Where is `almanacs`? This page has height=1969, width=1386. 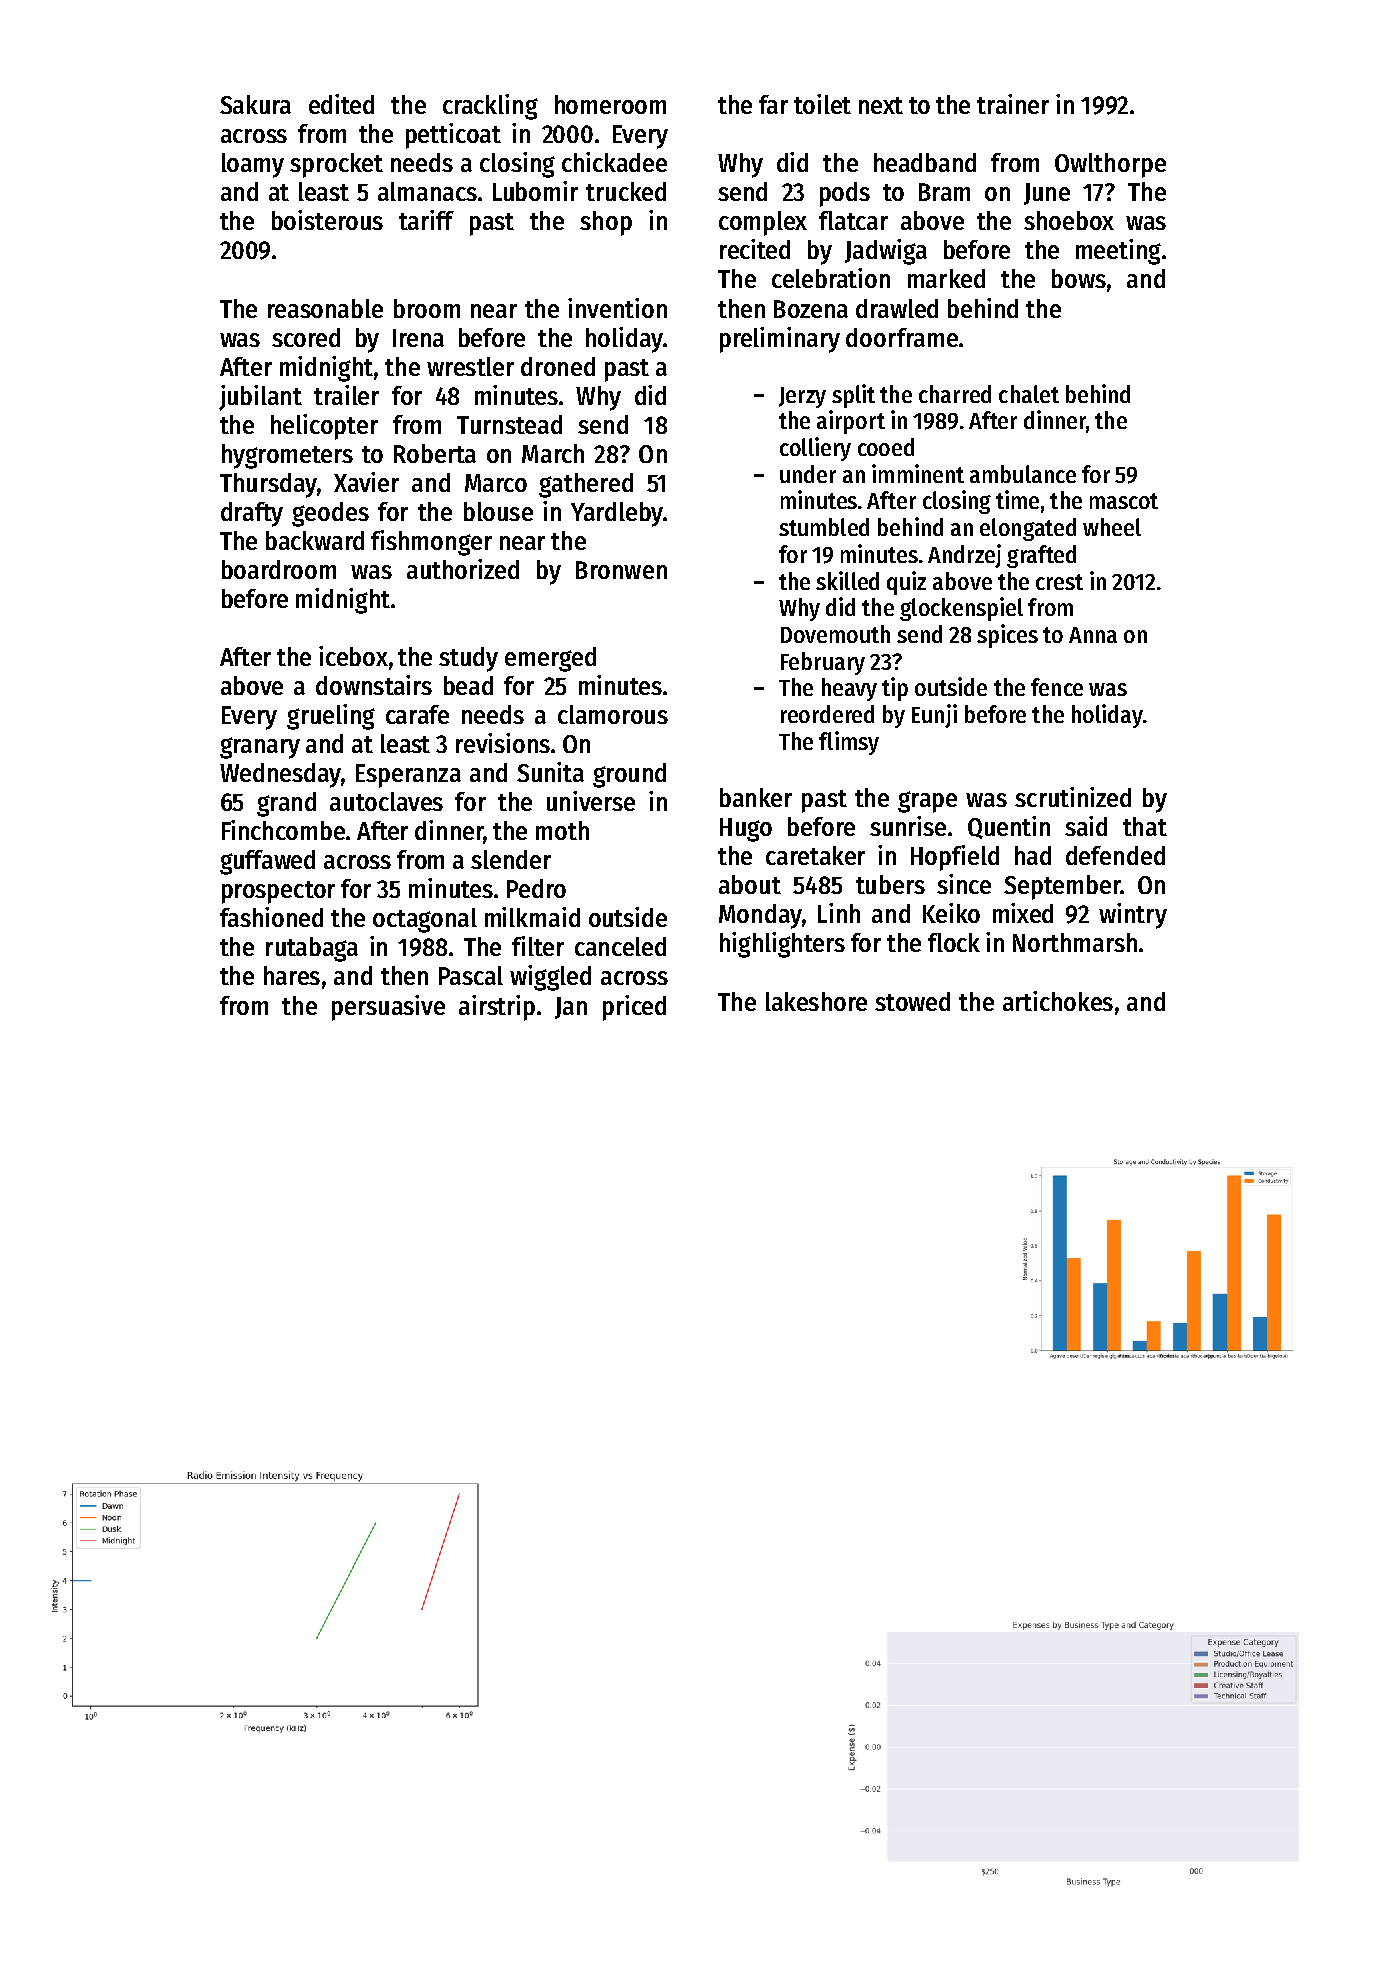
almanacs is located at coordinates (427, 191).
